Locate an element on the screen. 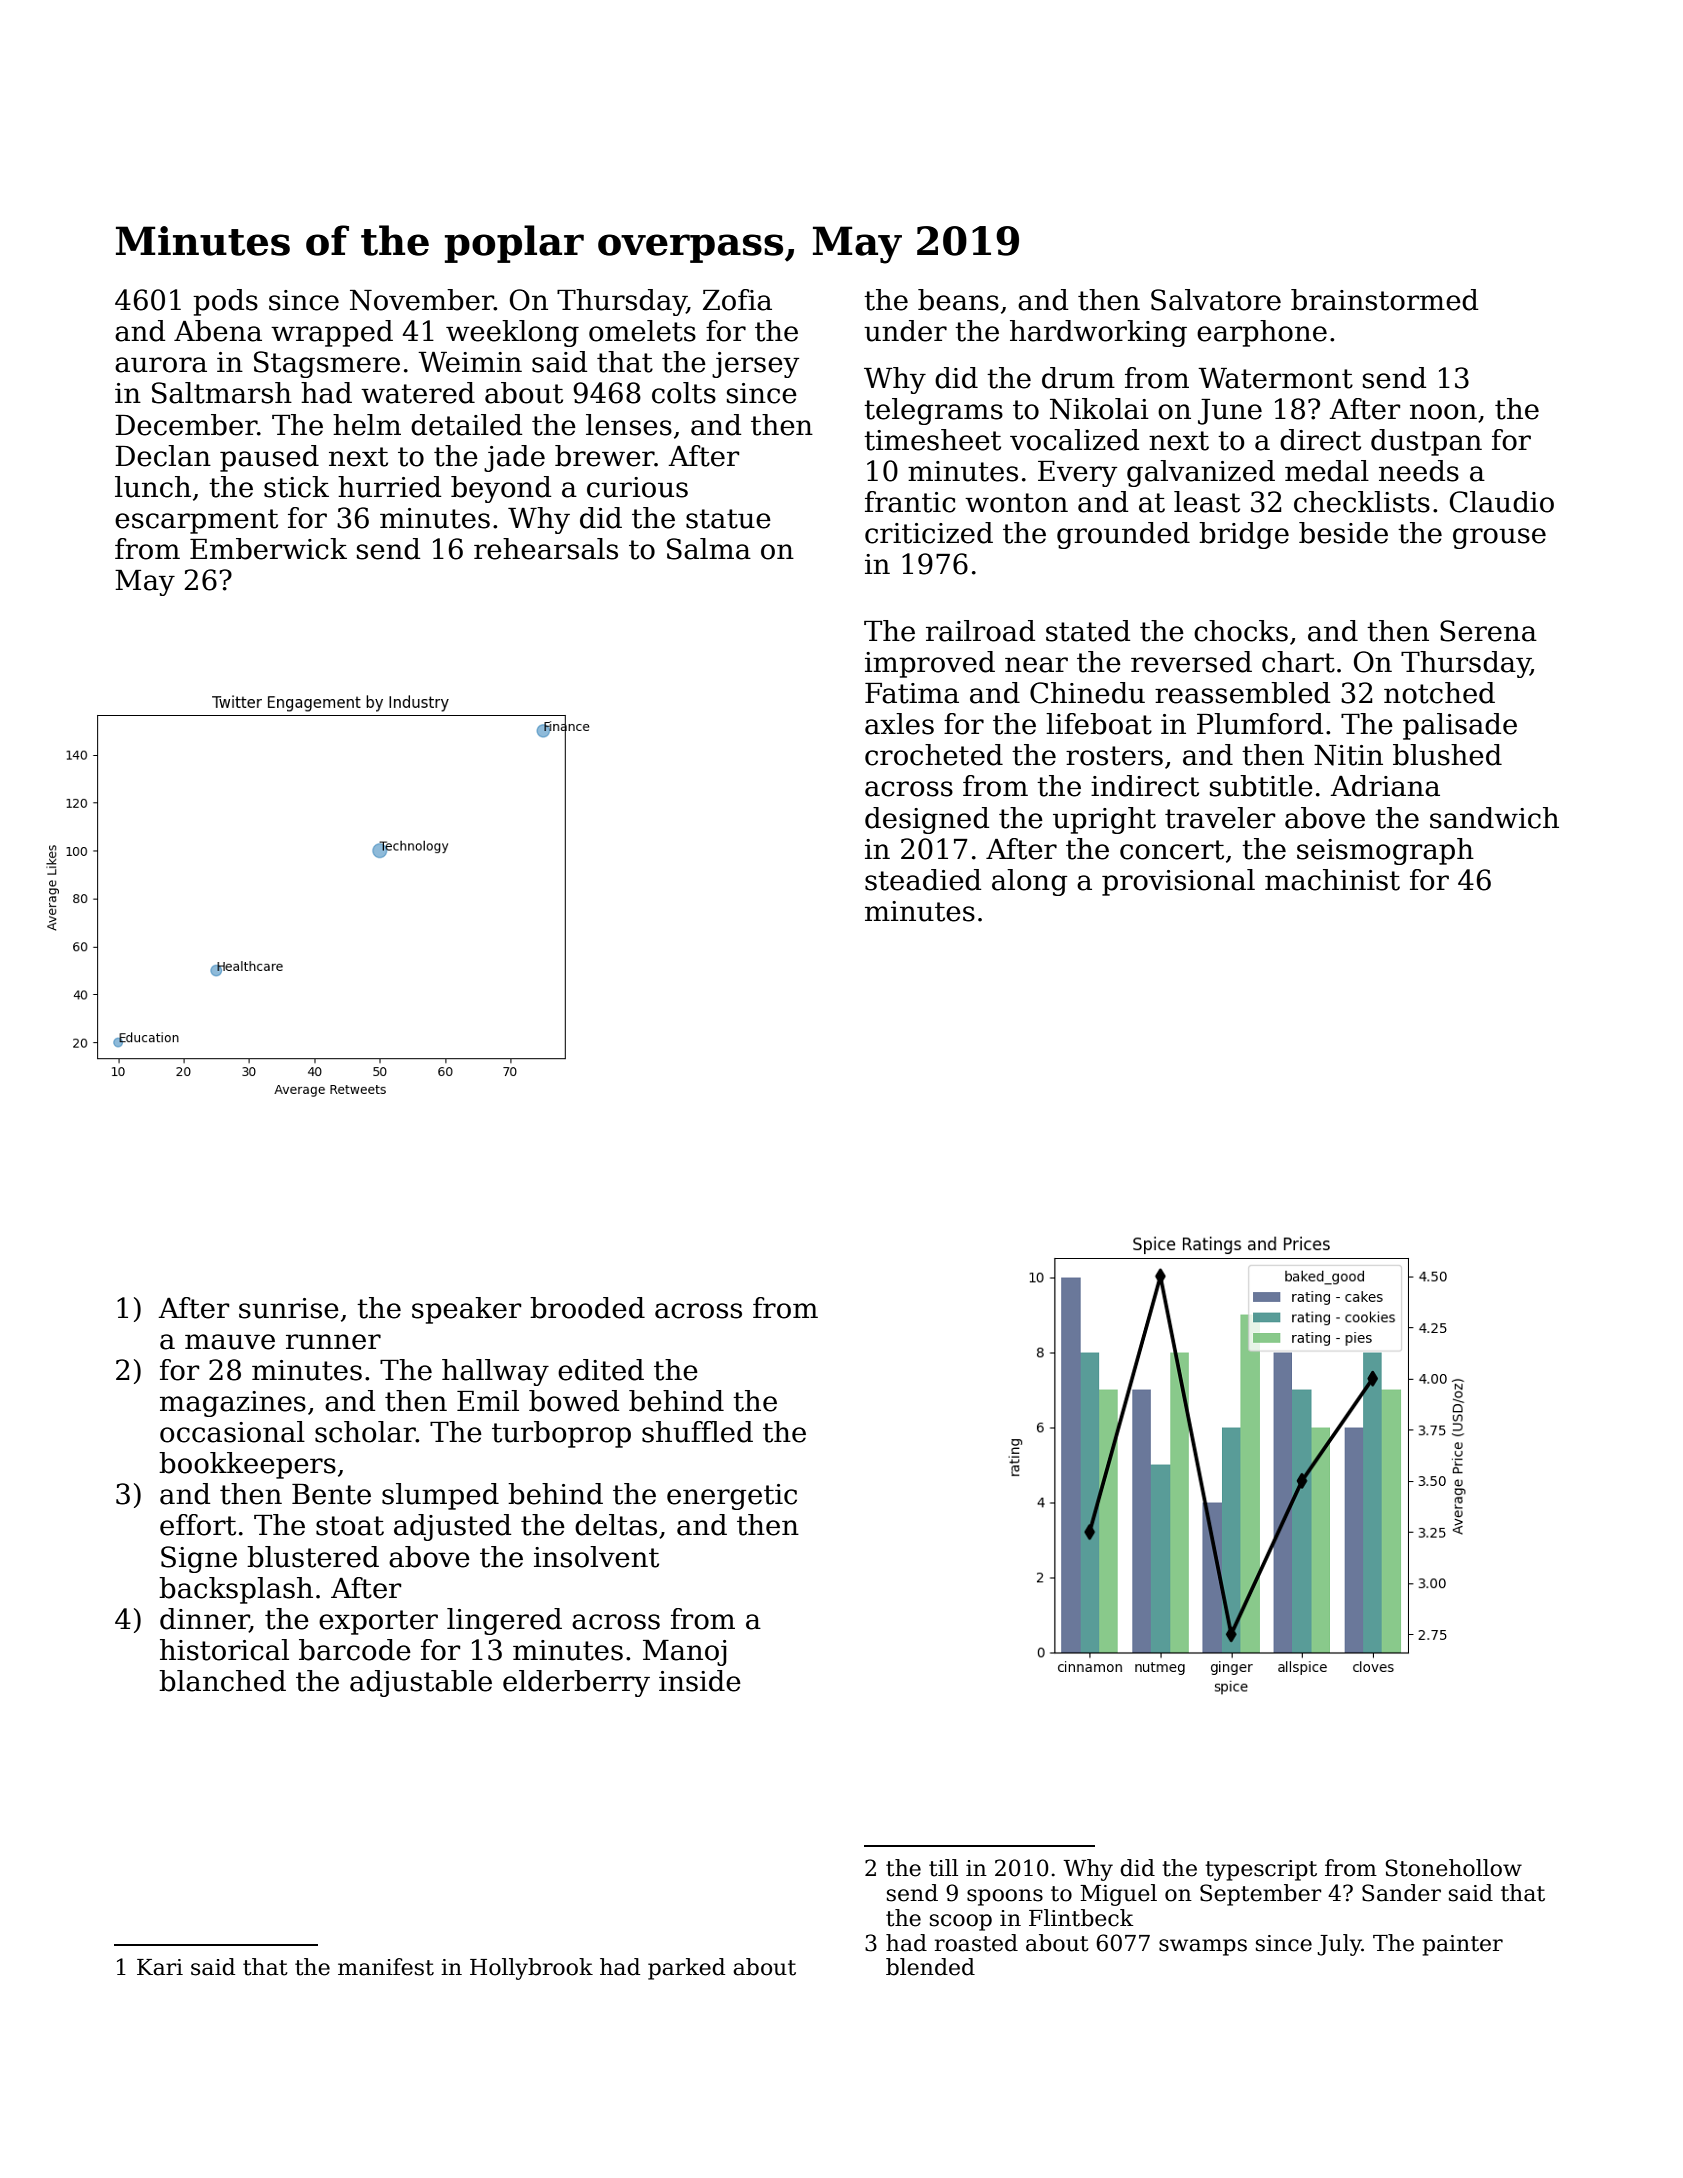 This screenshot has width=1683, height=2178. brainstormed is located at coordinates (1384, 300).
